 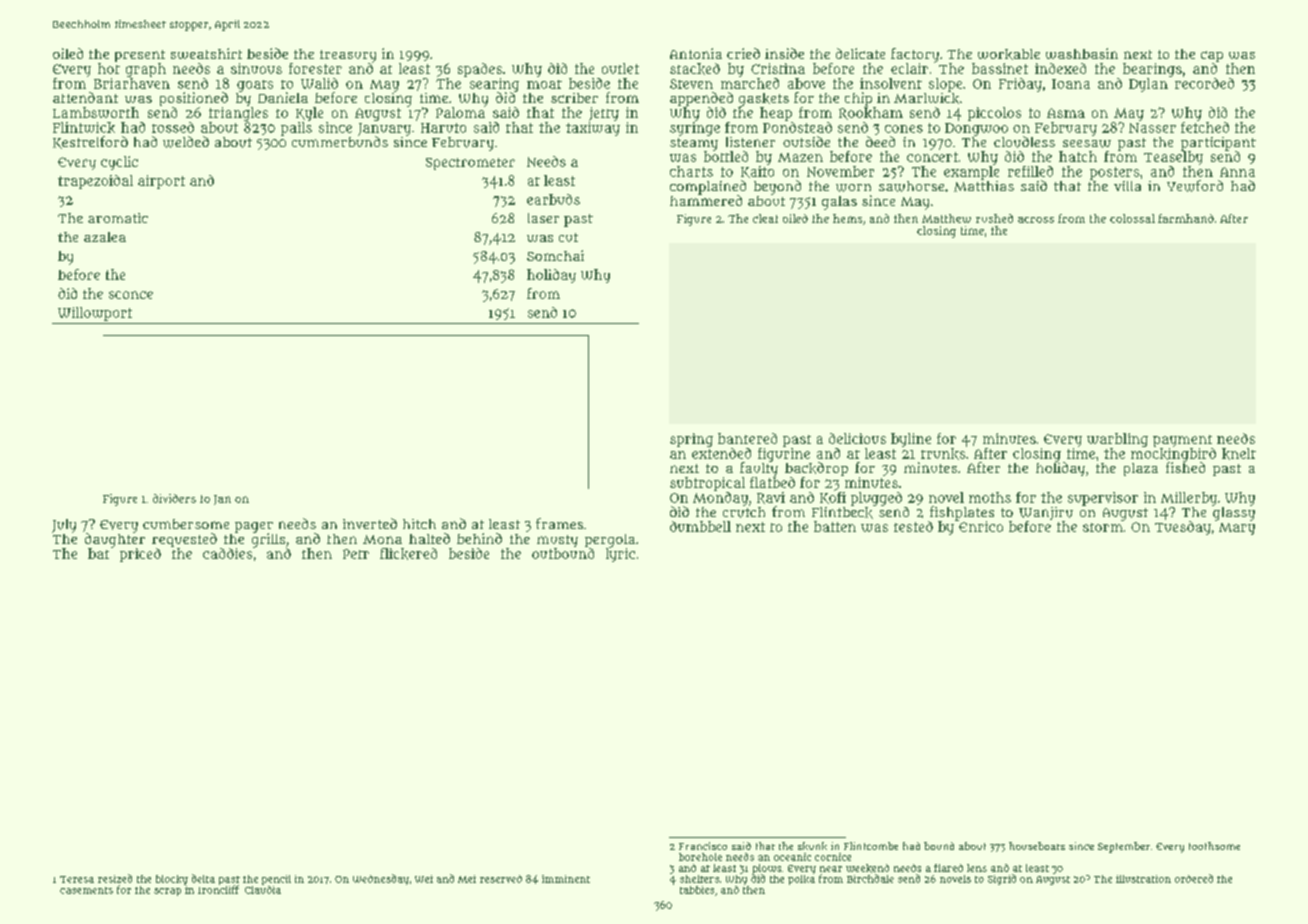 I want to click on Francisco, so click(x=703, y=846).
